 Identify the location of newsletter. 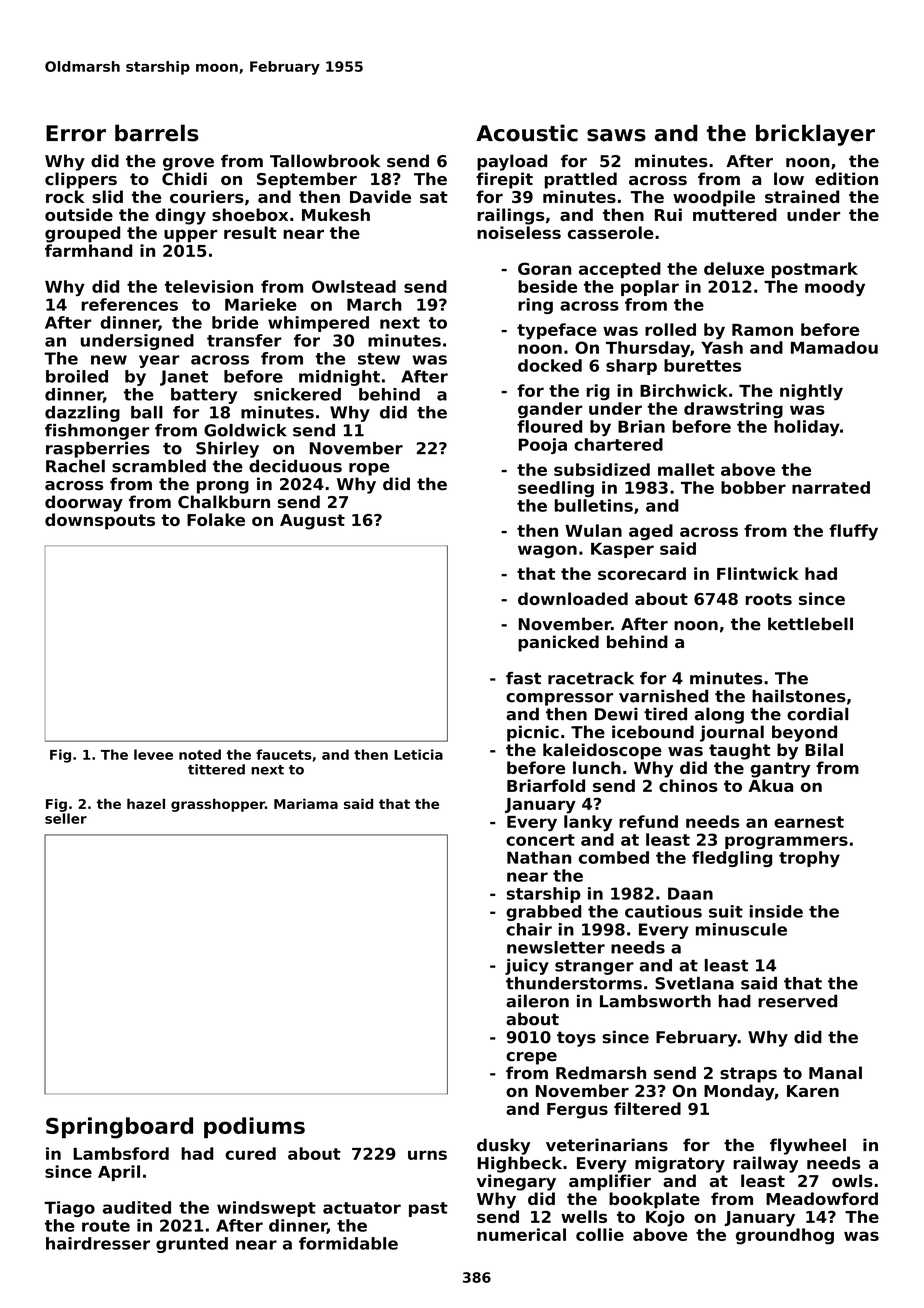
(556, 947).
